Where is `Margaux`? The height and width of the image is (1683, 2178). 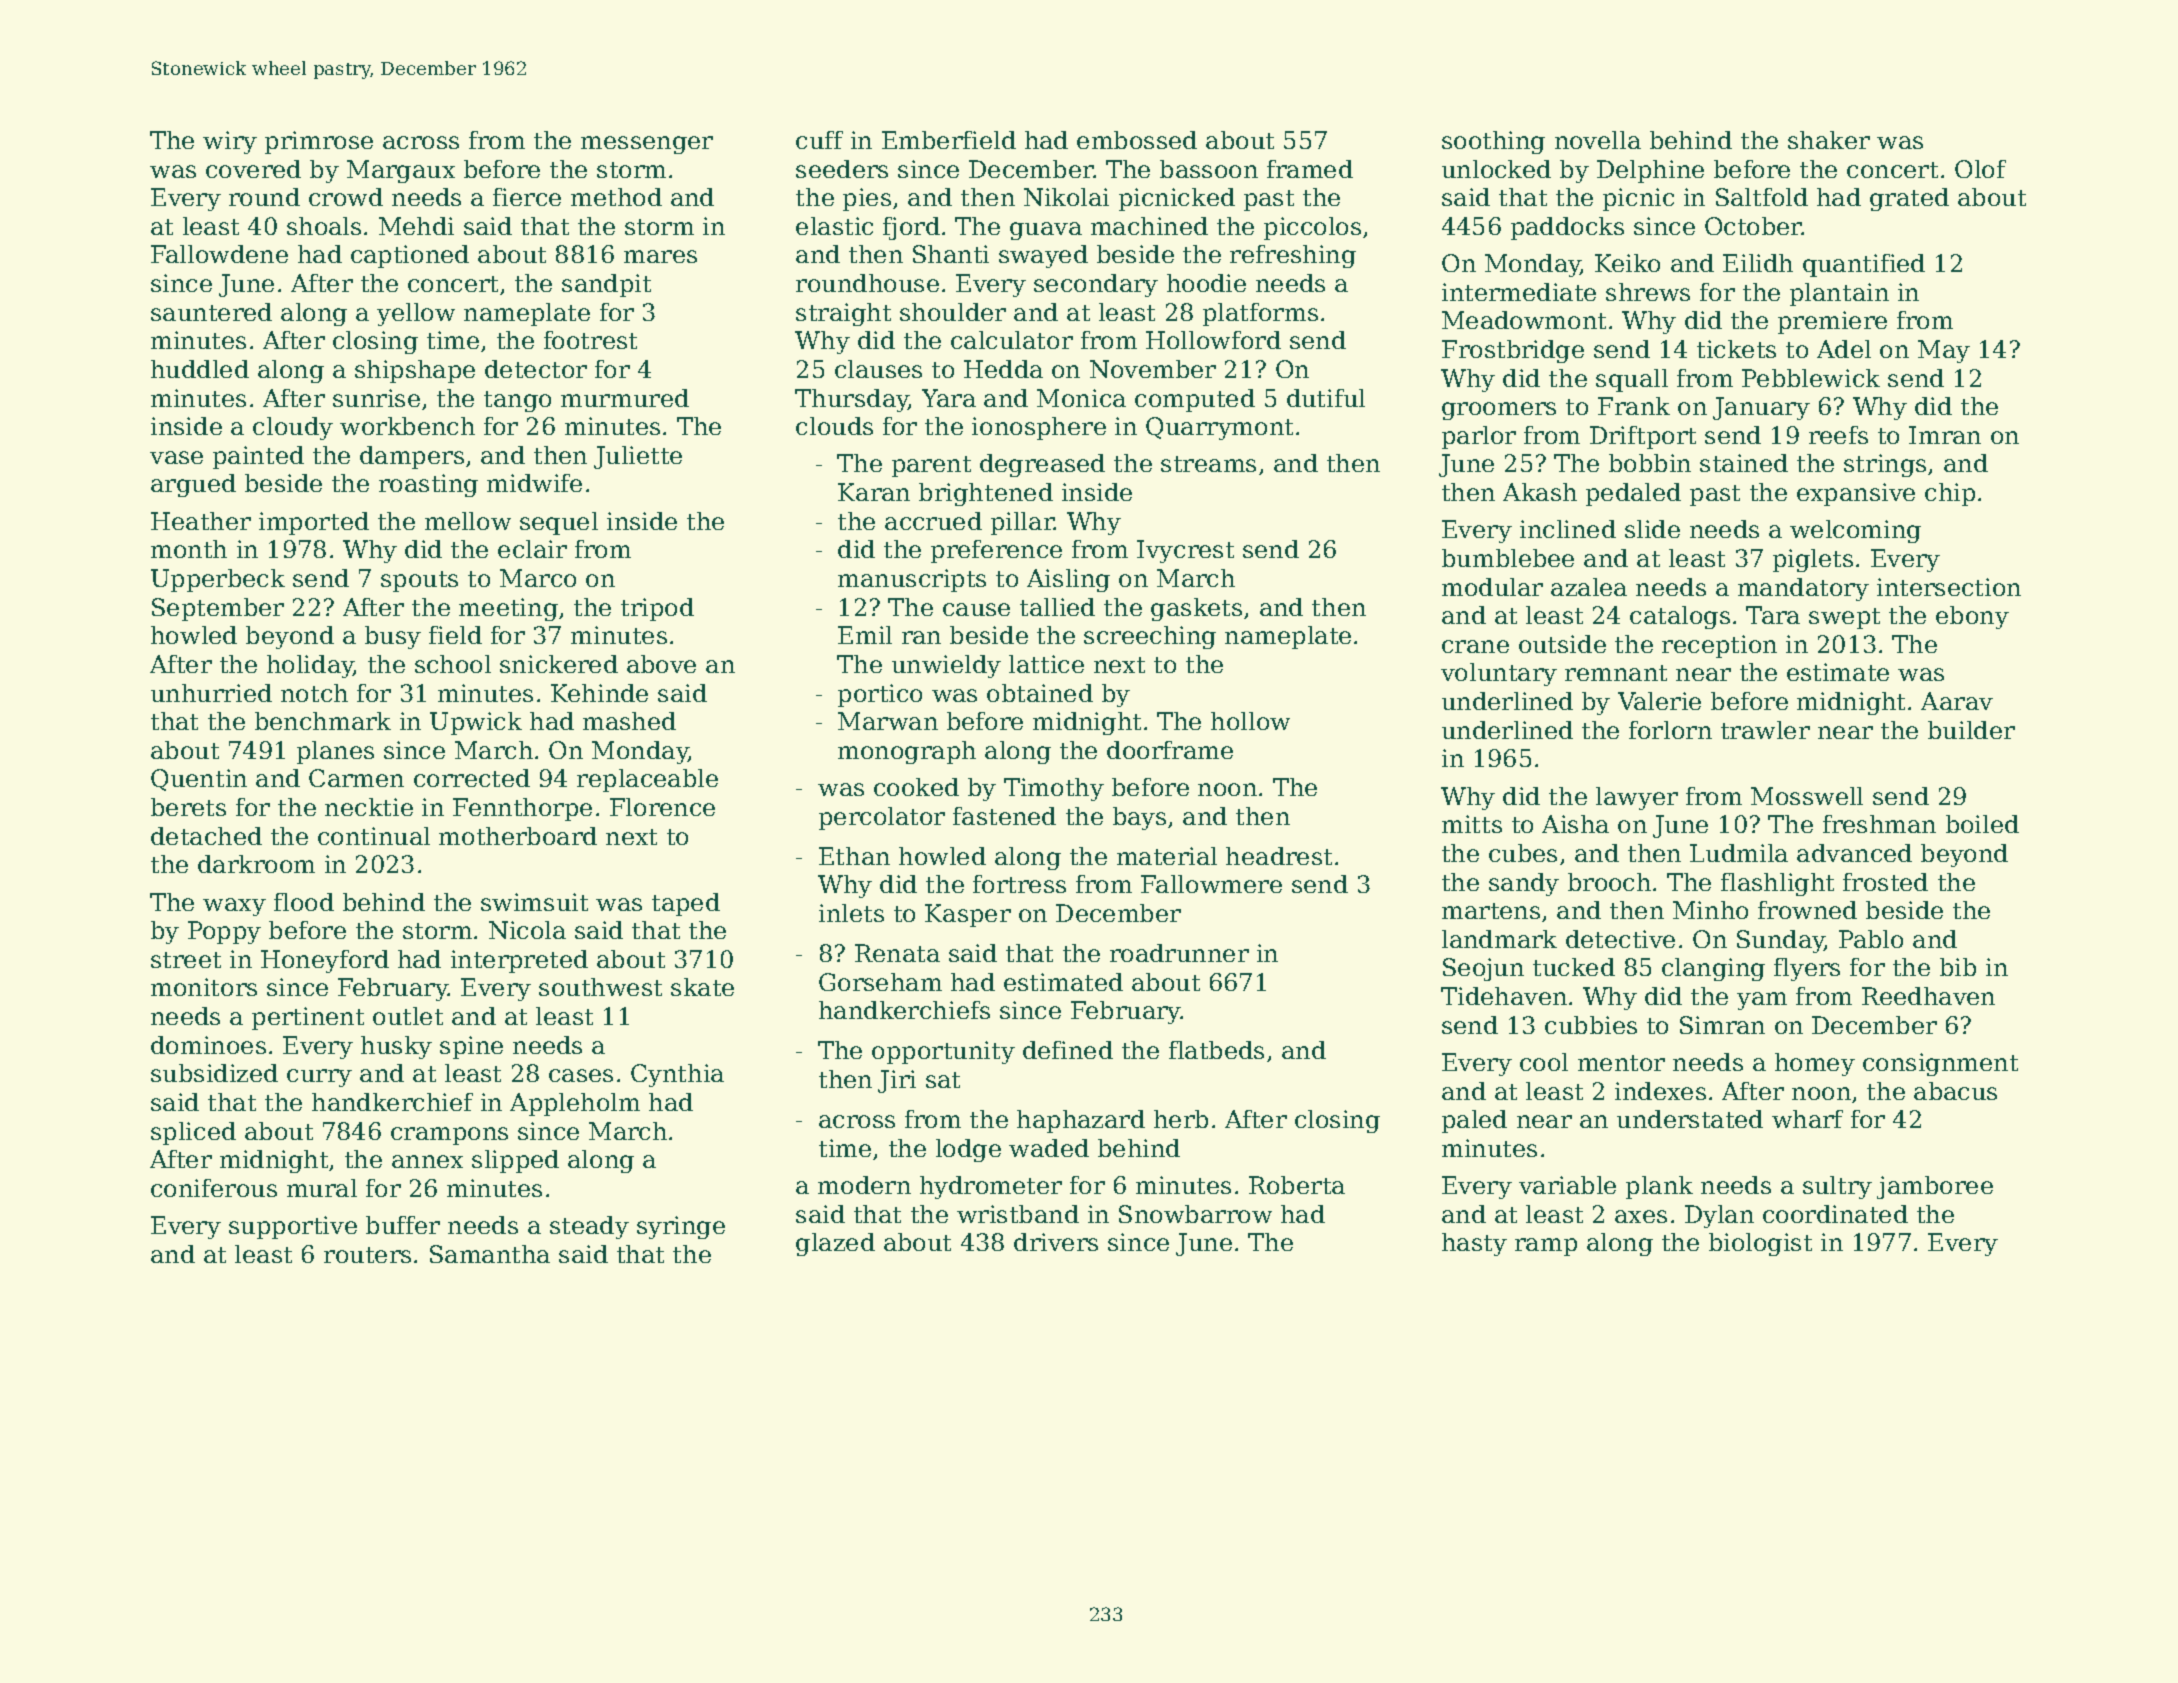
Margaux is located at coordinates (401, 171).
